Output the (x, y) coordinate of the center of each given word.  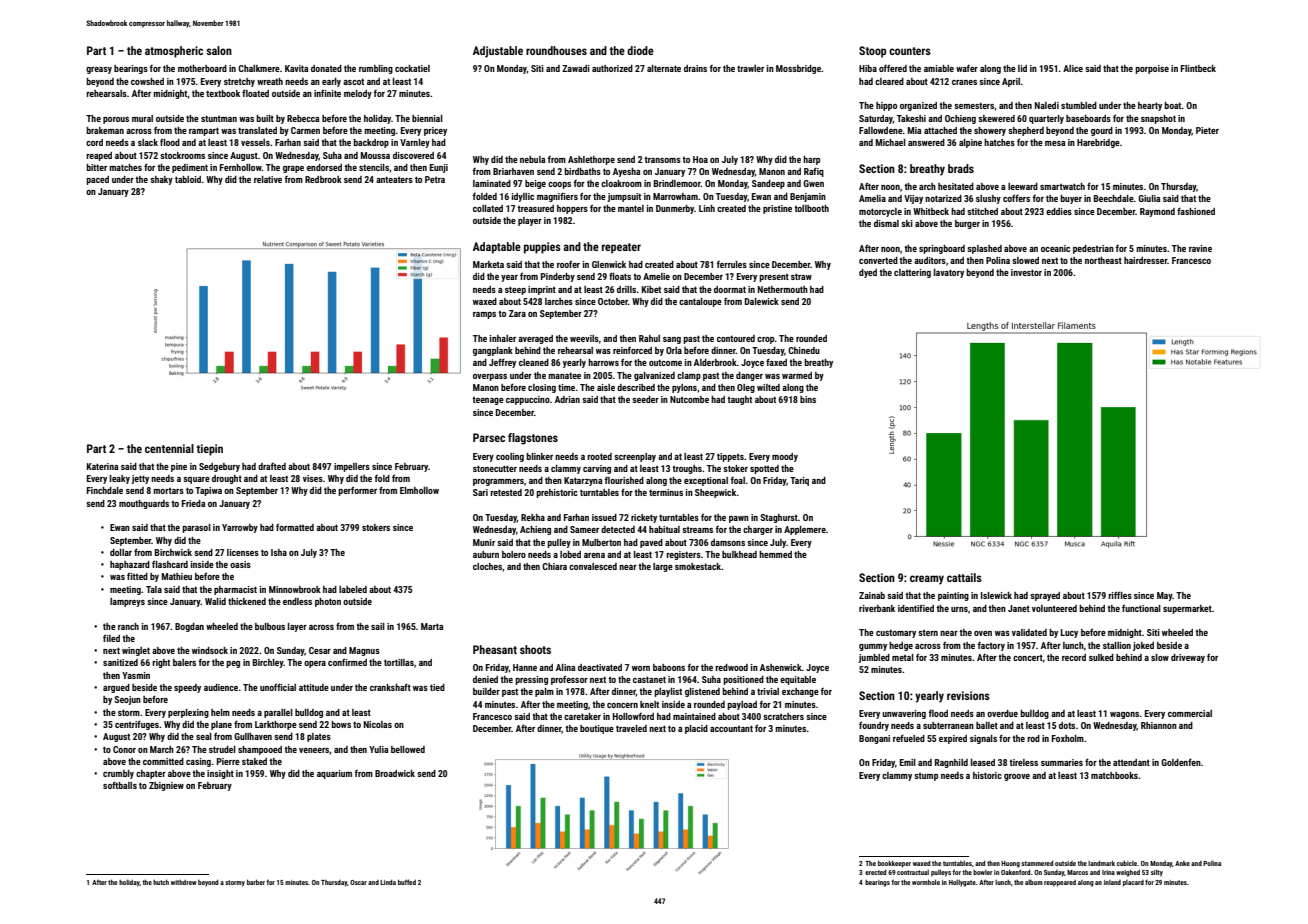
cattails (964, 577)
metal (903, 657)
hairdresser (1146, 260)
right (161, 663)
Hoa (700, 159)
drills (626, 289)
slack (148, 142)
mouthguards (144, 504)
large (663, 567)
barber (256, 882)
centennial (169, 448)
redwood (731, 667)
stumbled (1079, 105)
